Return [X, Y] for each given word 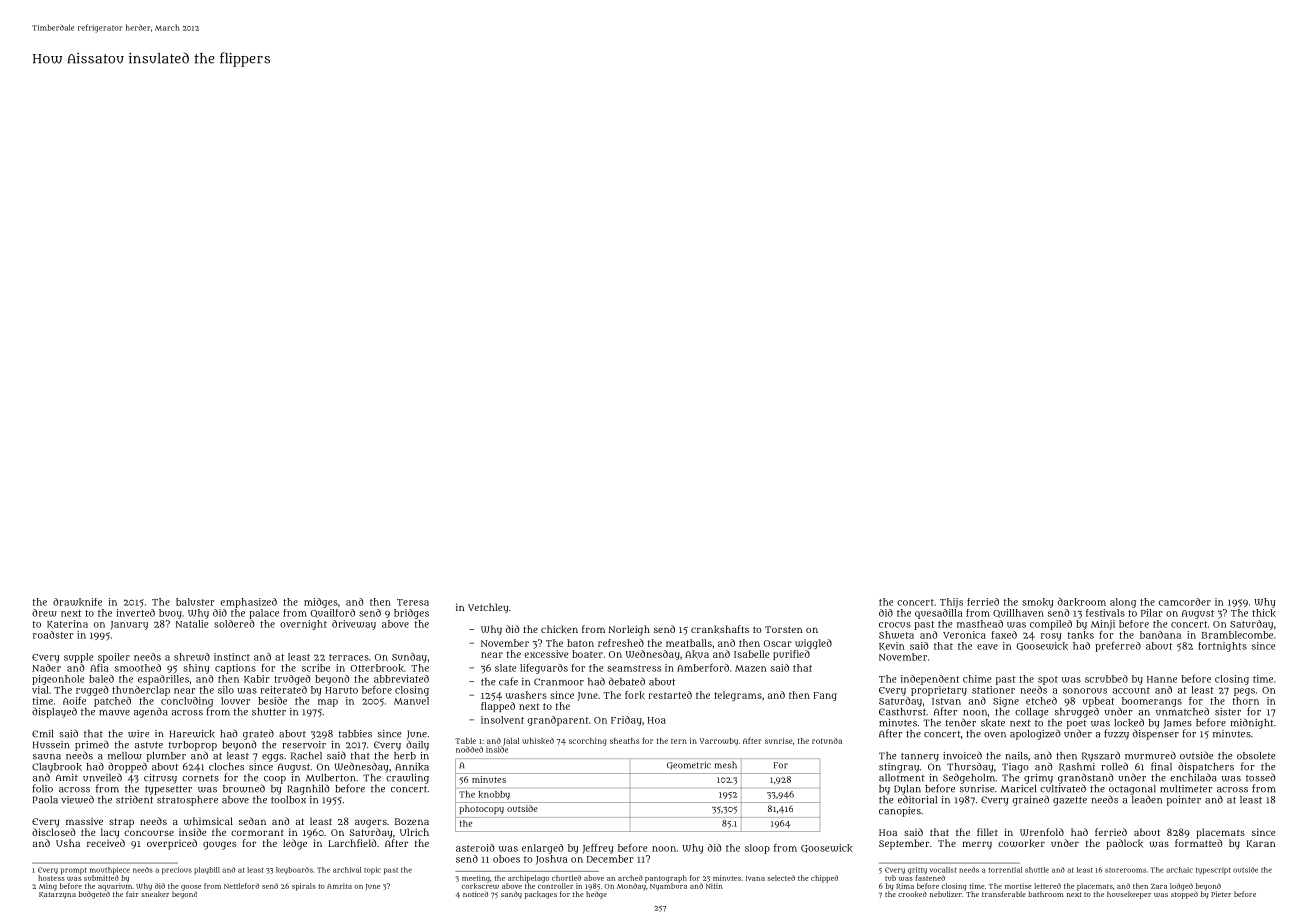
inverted [135, 613]
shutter [269, 712]
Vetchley [488, 608]
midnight [1252, 723]
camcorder [1185, 602]
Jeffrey [598, 849]
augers [371, 824]
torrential [1005, 870]
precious [177, 871]
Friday [626, 721]
